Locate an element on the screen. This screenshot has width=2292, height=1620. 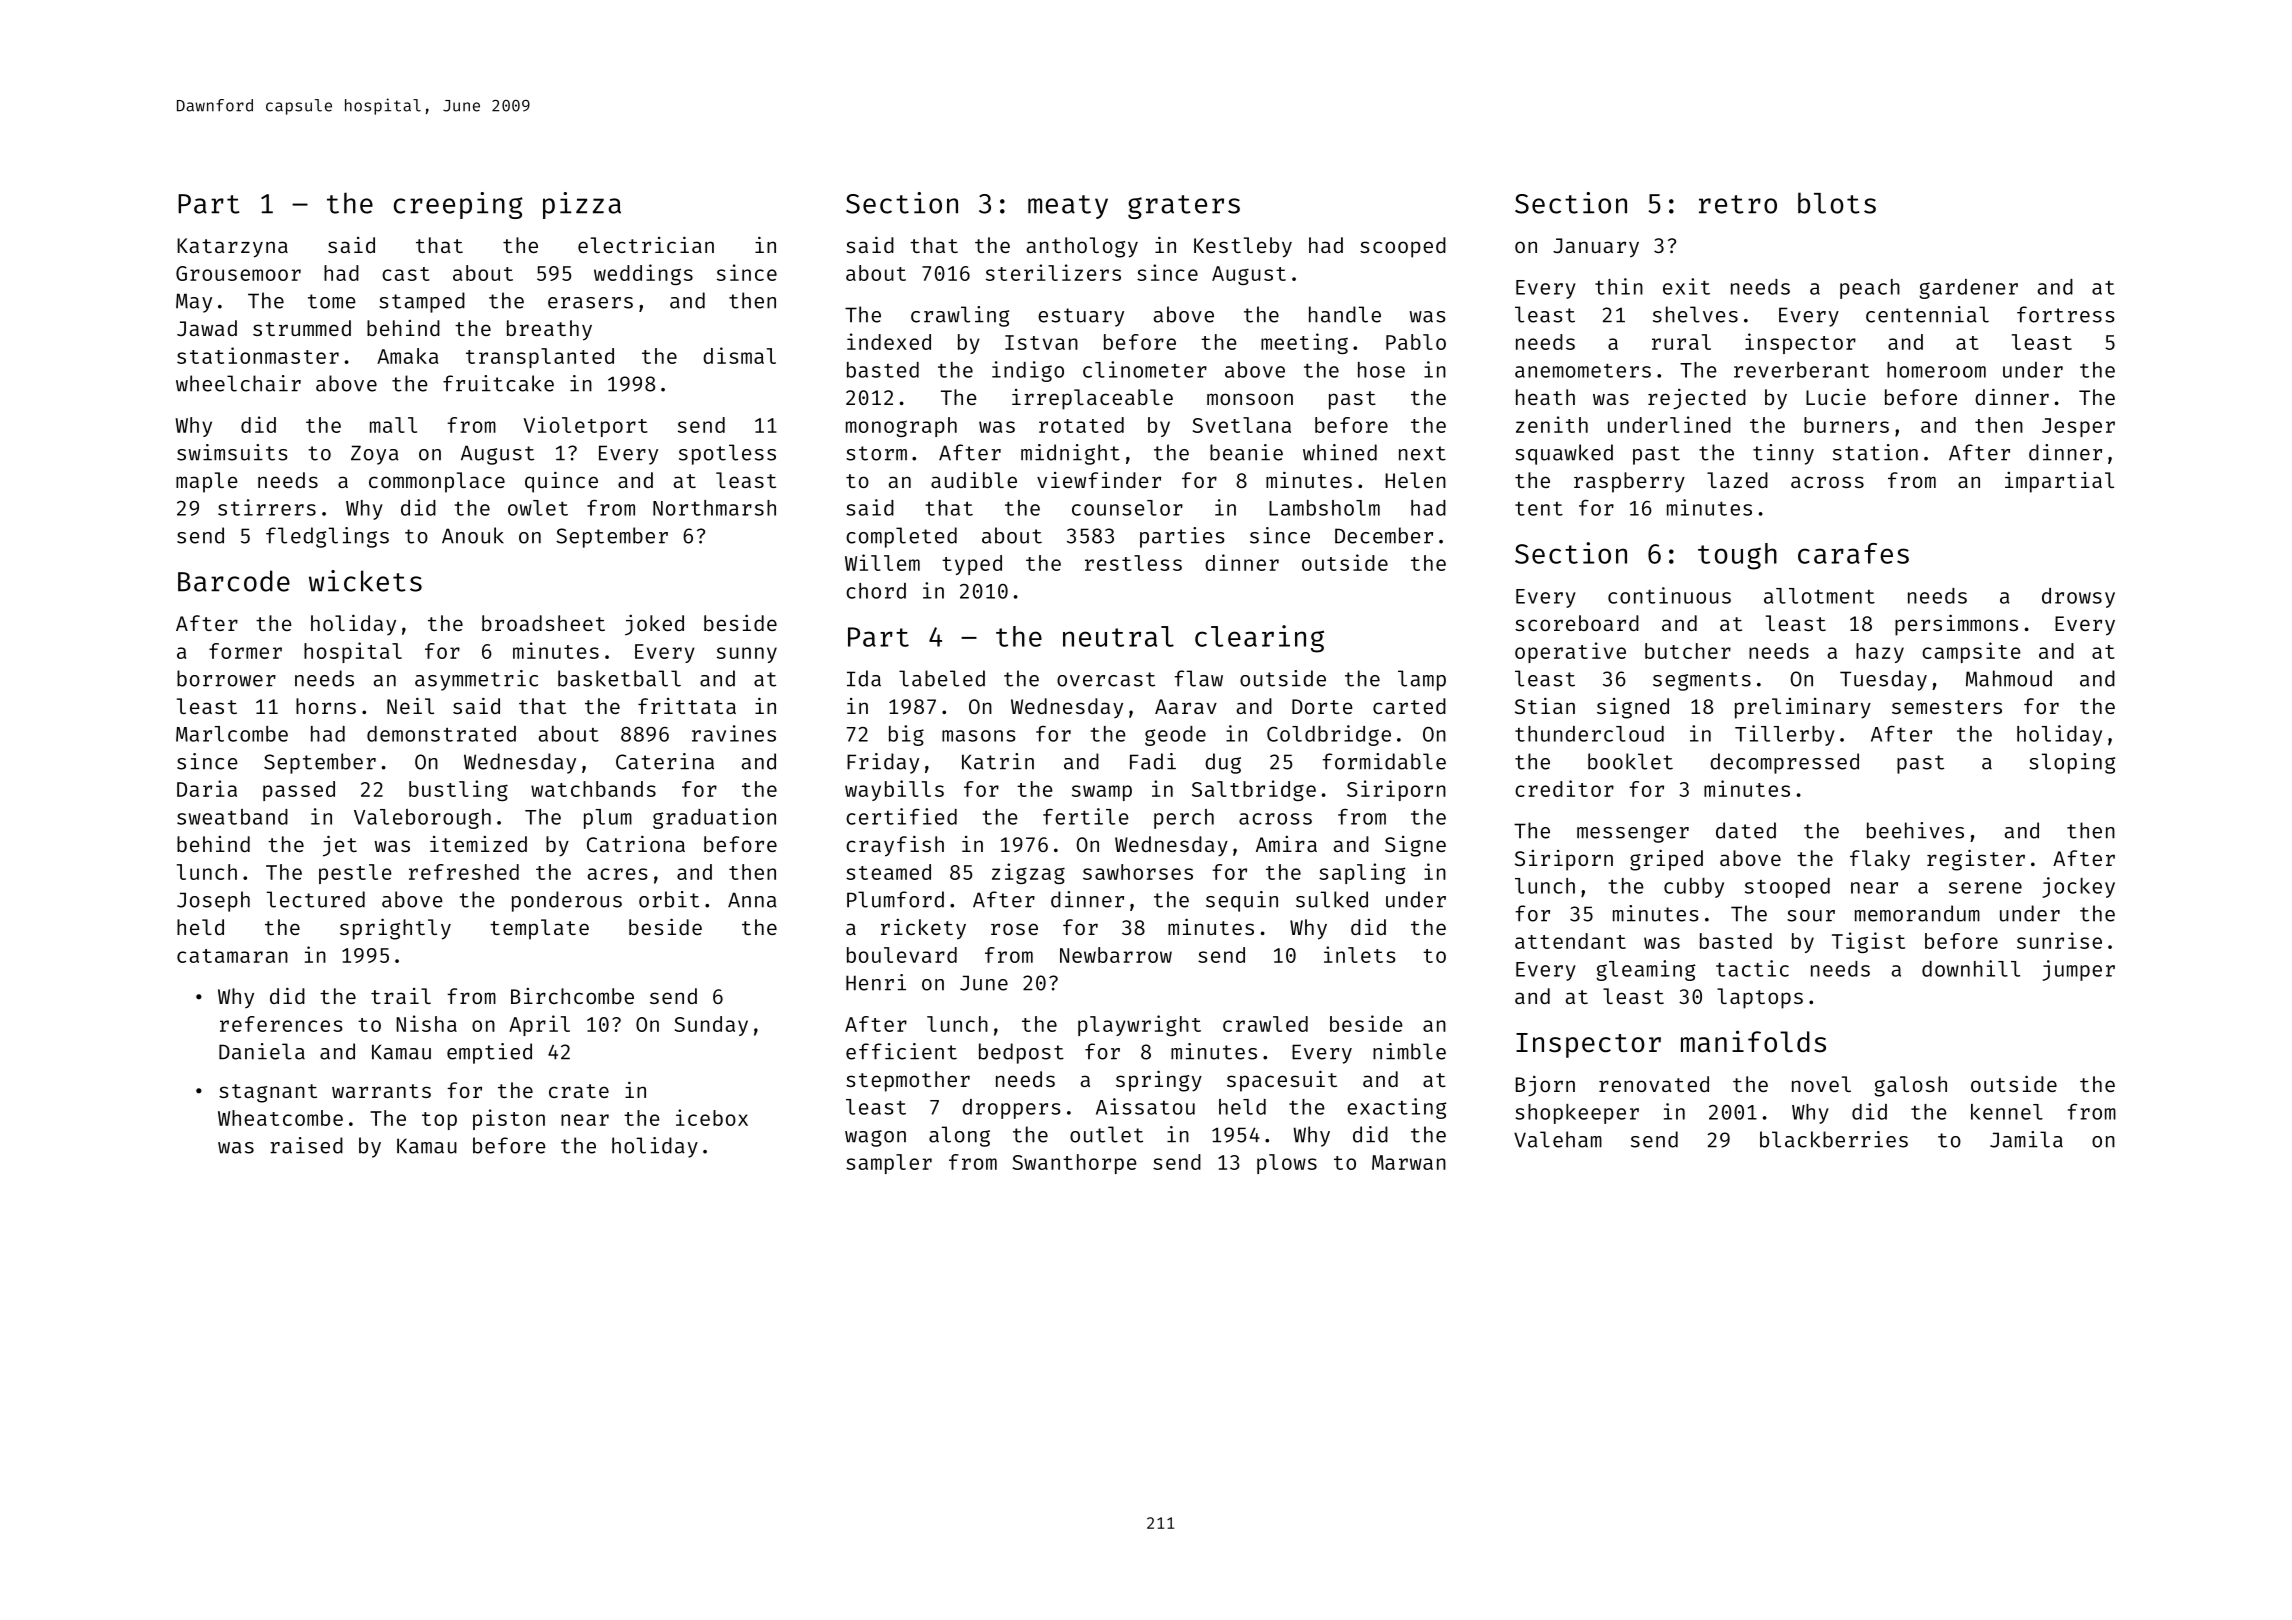
April is located at coordinates (539, 1025).
